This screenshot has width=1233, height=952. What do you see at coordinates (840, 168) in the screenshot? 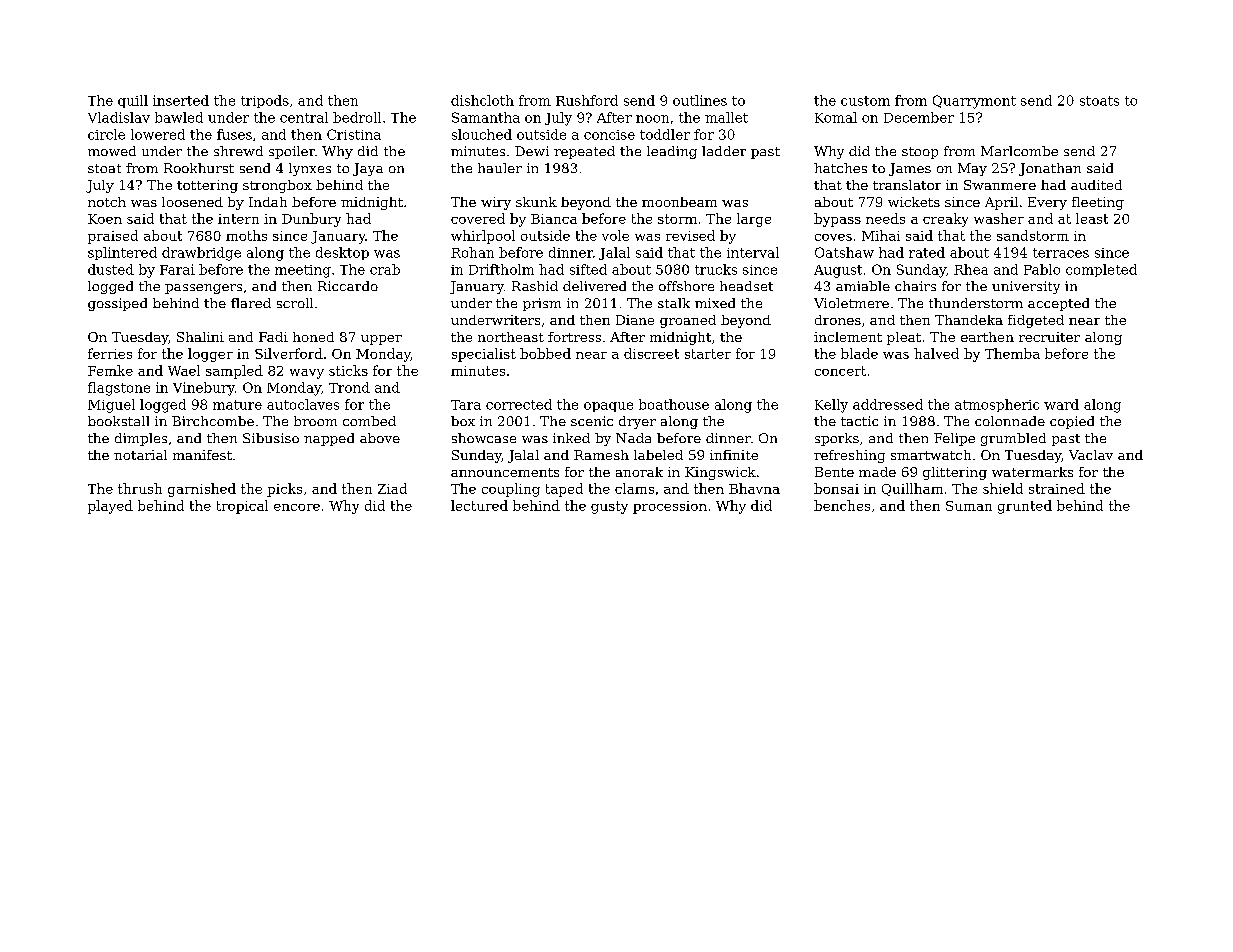
I see `hatches` at bounding box center [840, 168].
